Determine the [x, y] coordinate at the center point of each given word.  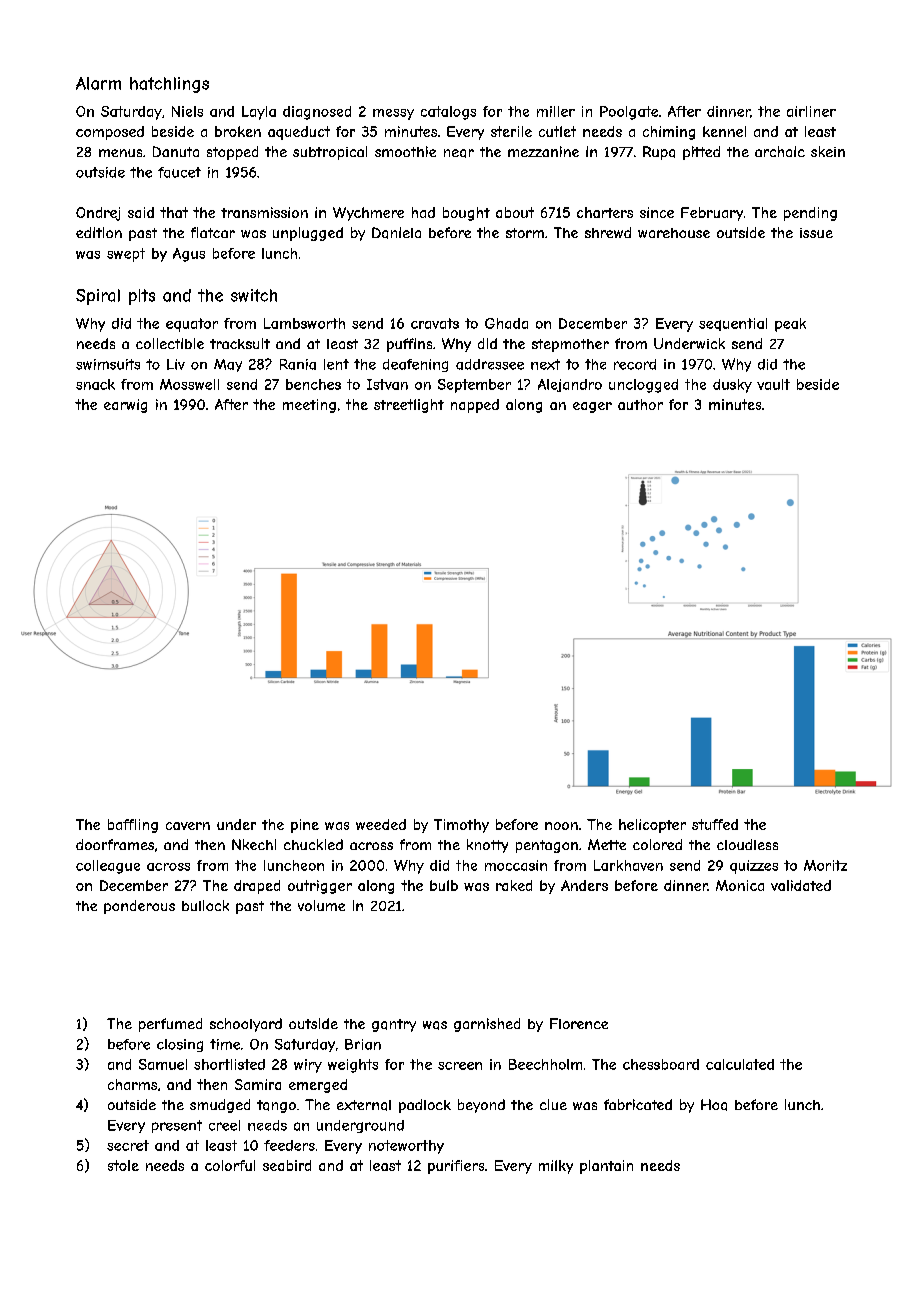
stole [123, 1165]
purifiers [456, 1167]
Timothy [461, 826]
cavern [188, 826]
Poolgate [629, 113]
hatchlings [169, 85]
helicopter [652, 826]
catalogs [448, 113]
